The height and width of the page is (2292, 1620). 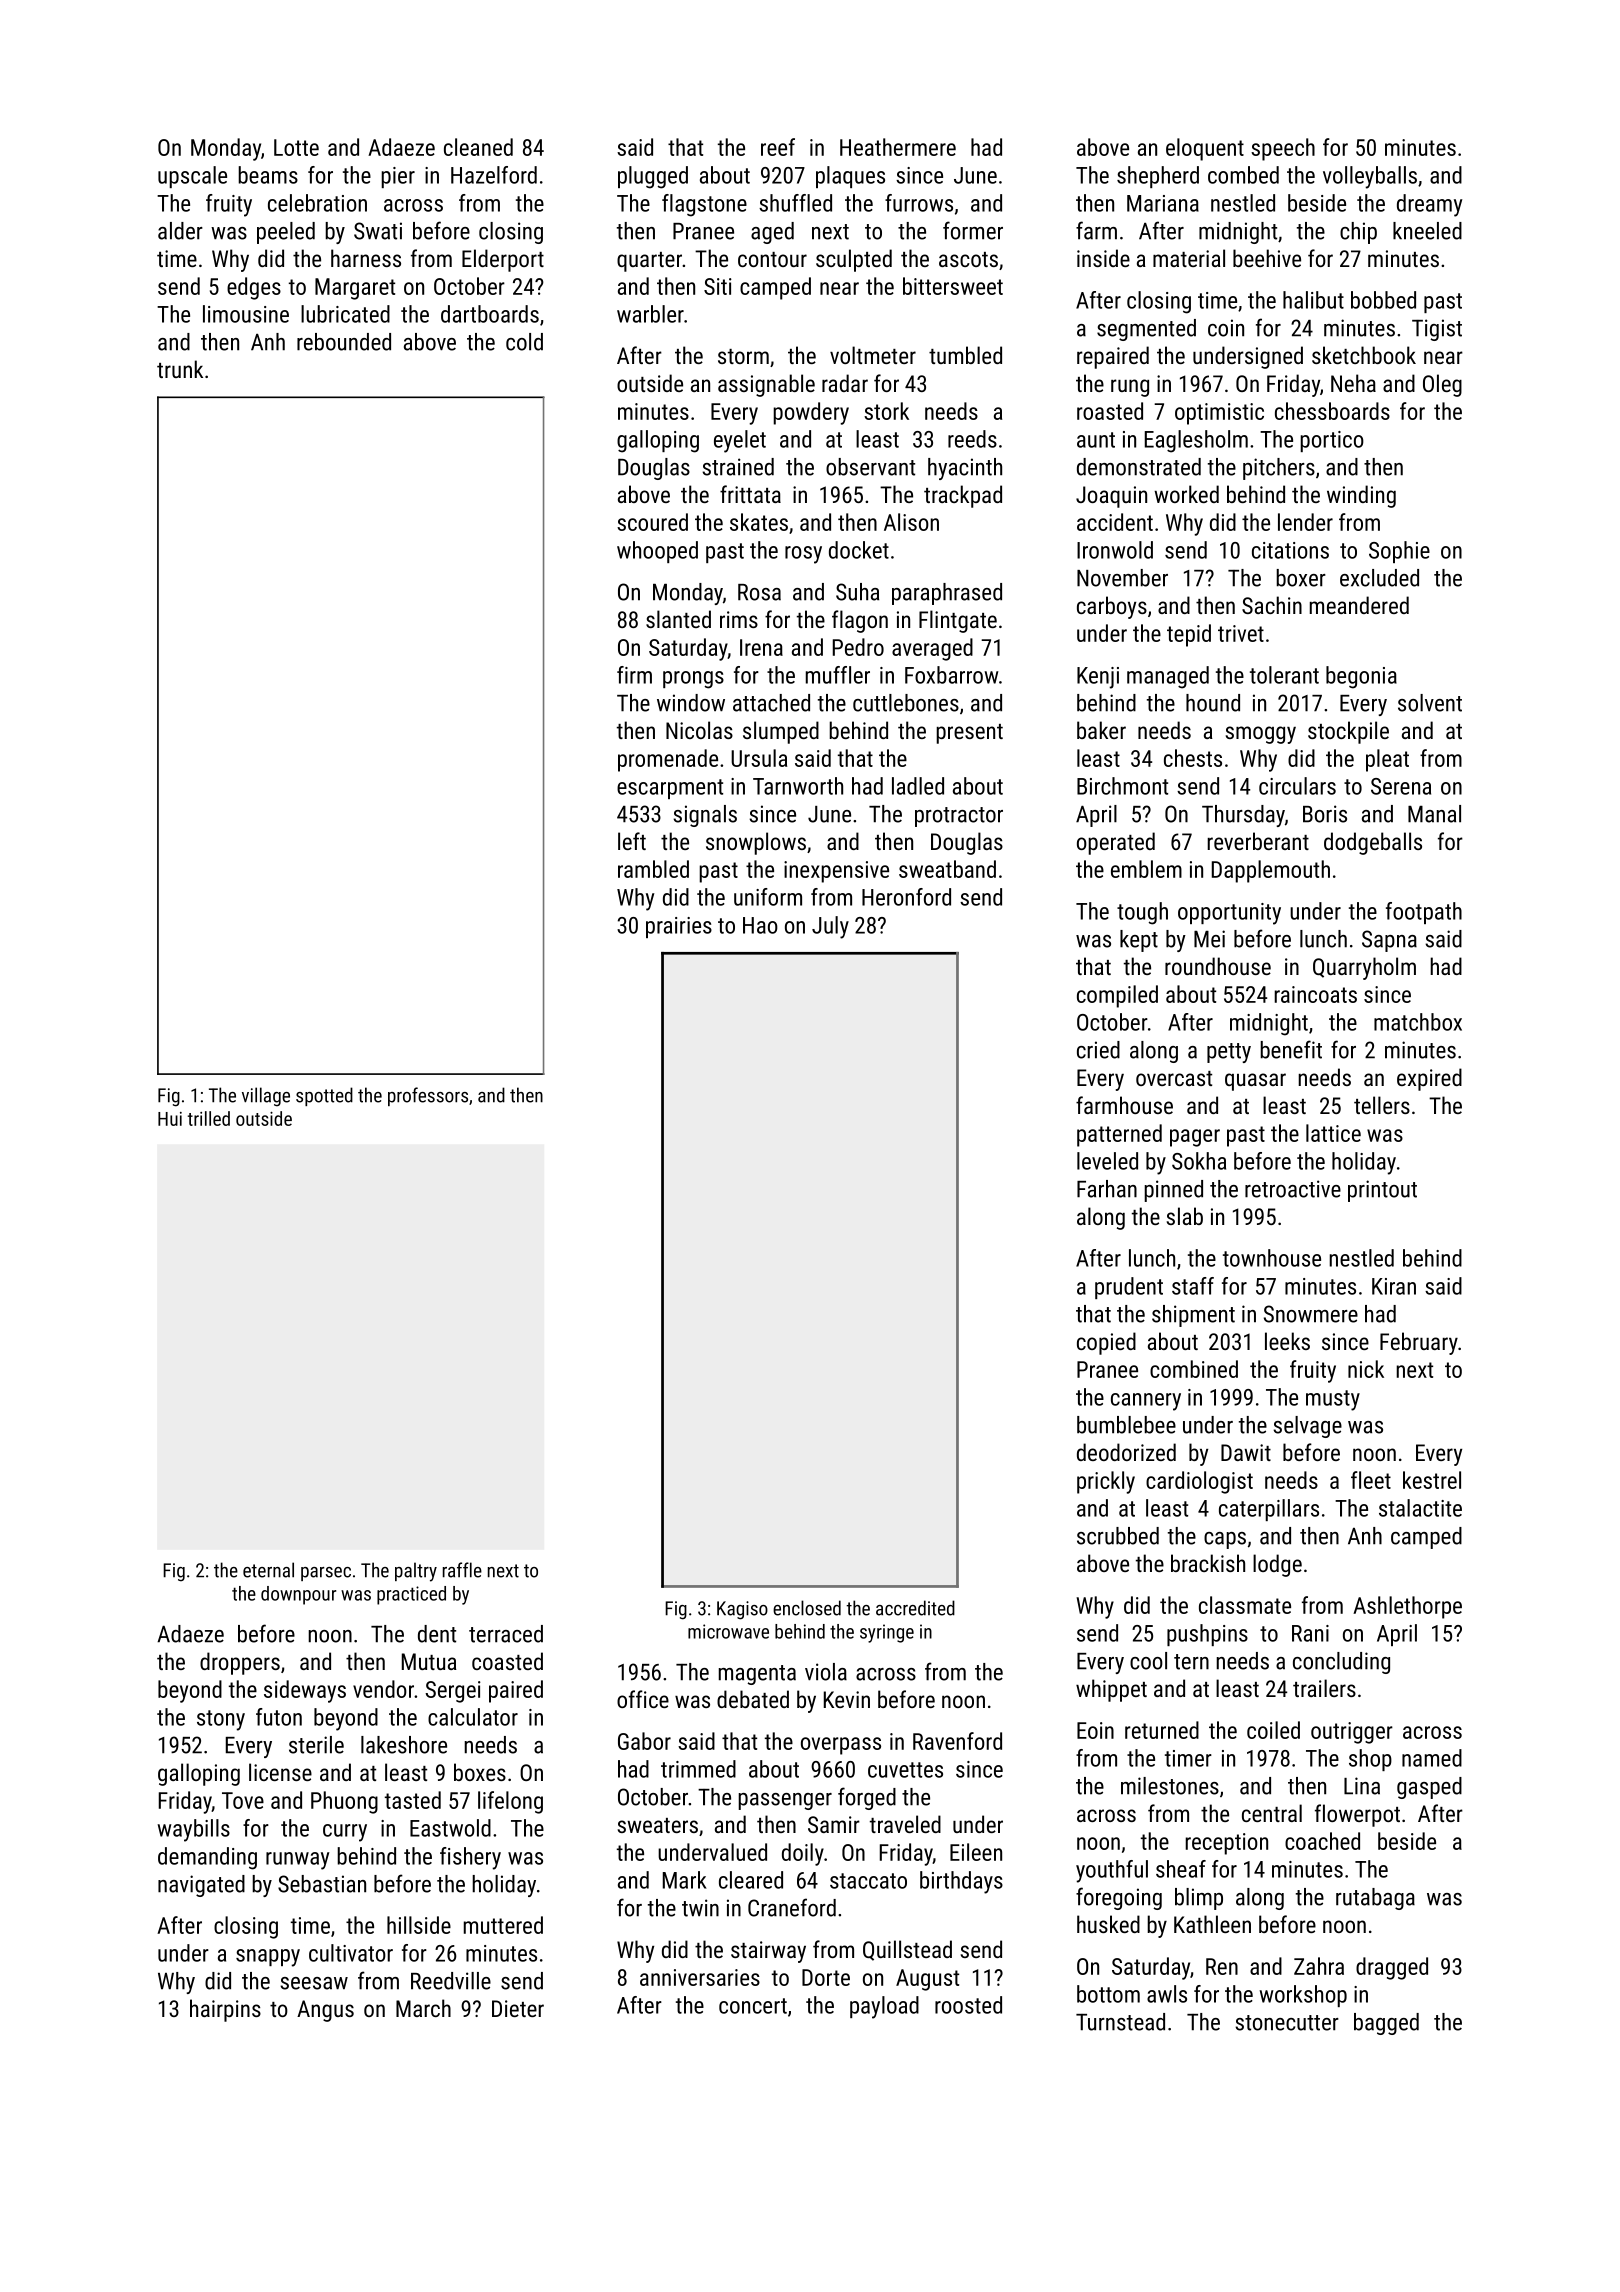 I want to click on microwave, so click(x=728, y=1631).
